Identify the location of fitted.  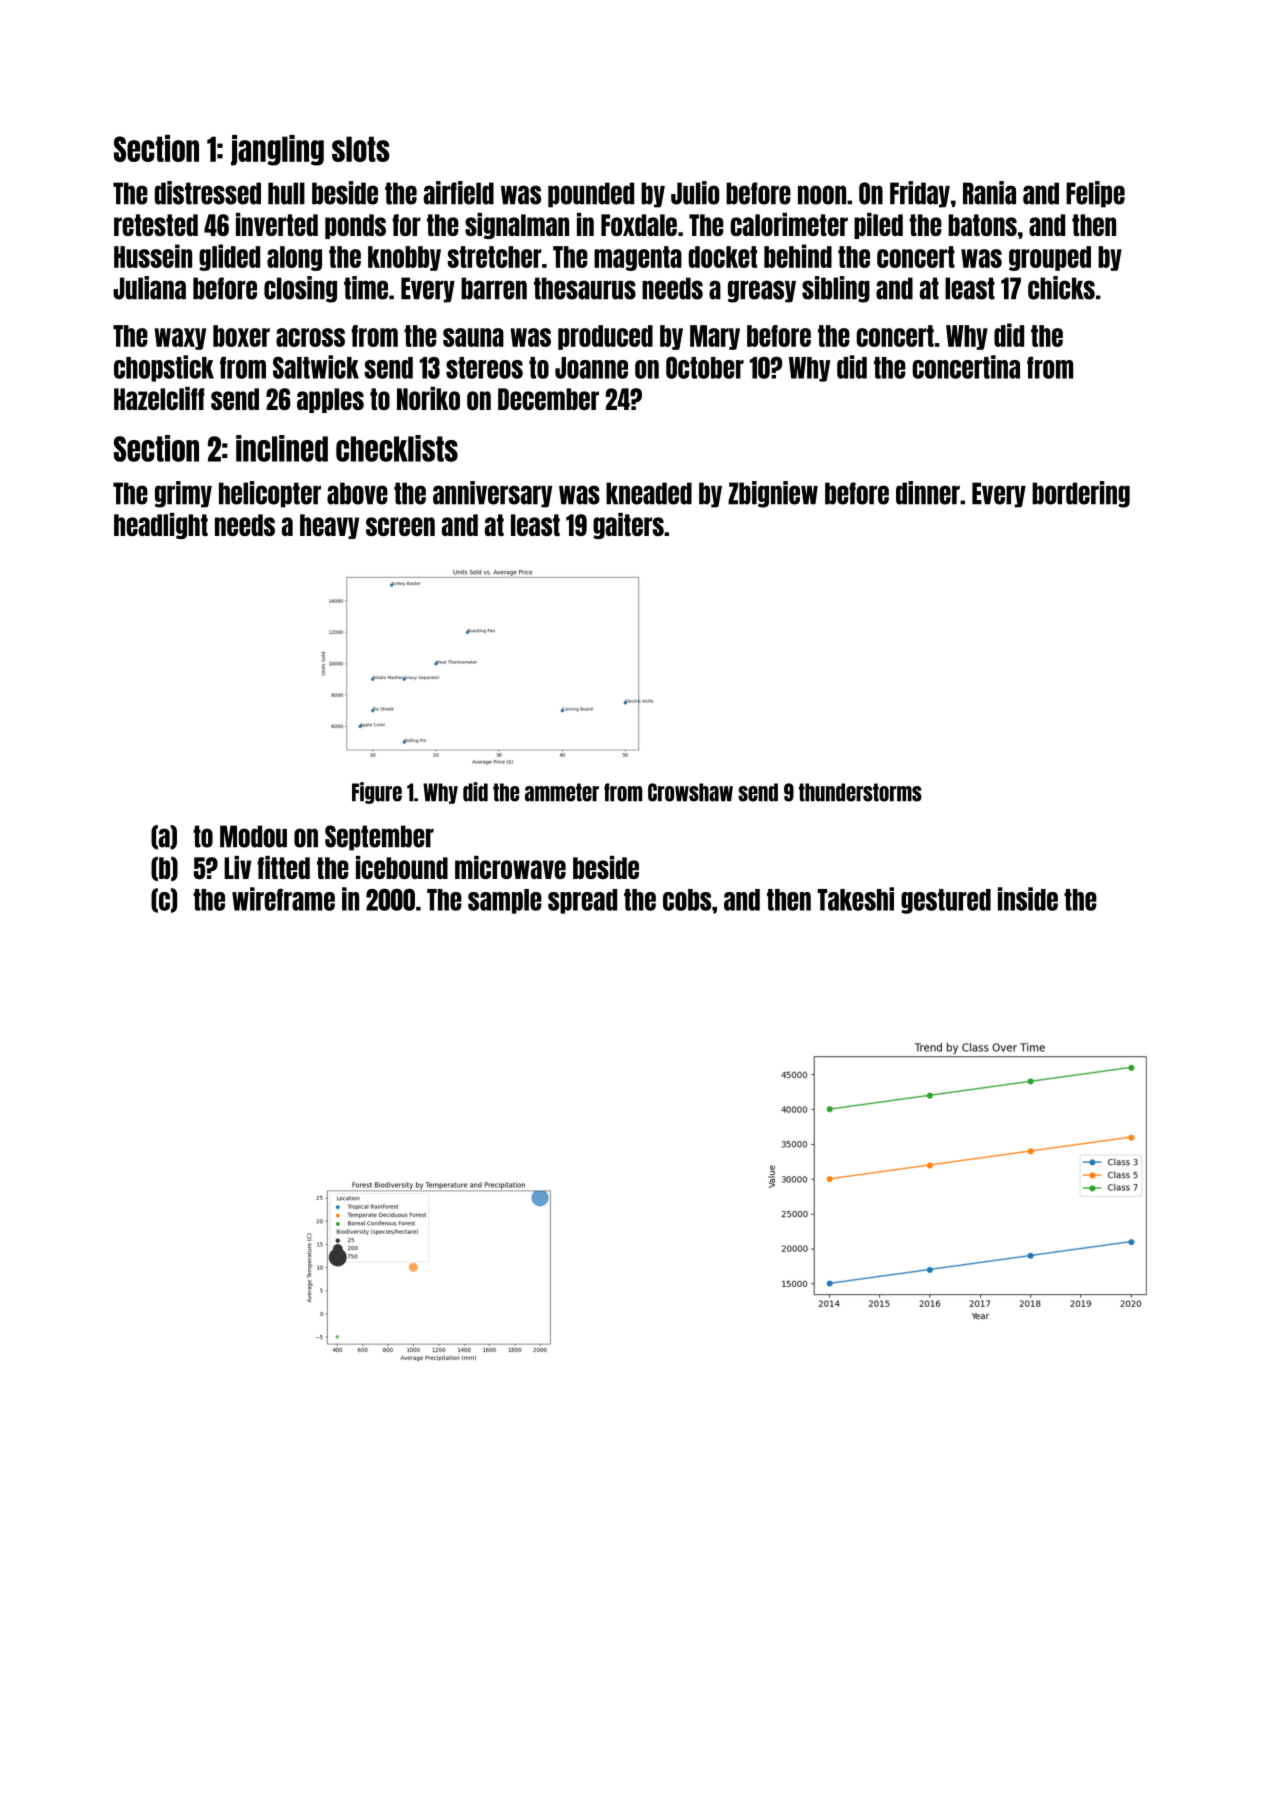
(283, 867).
